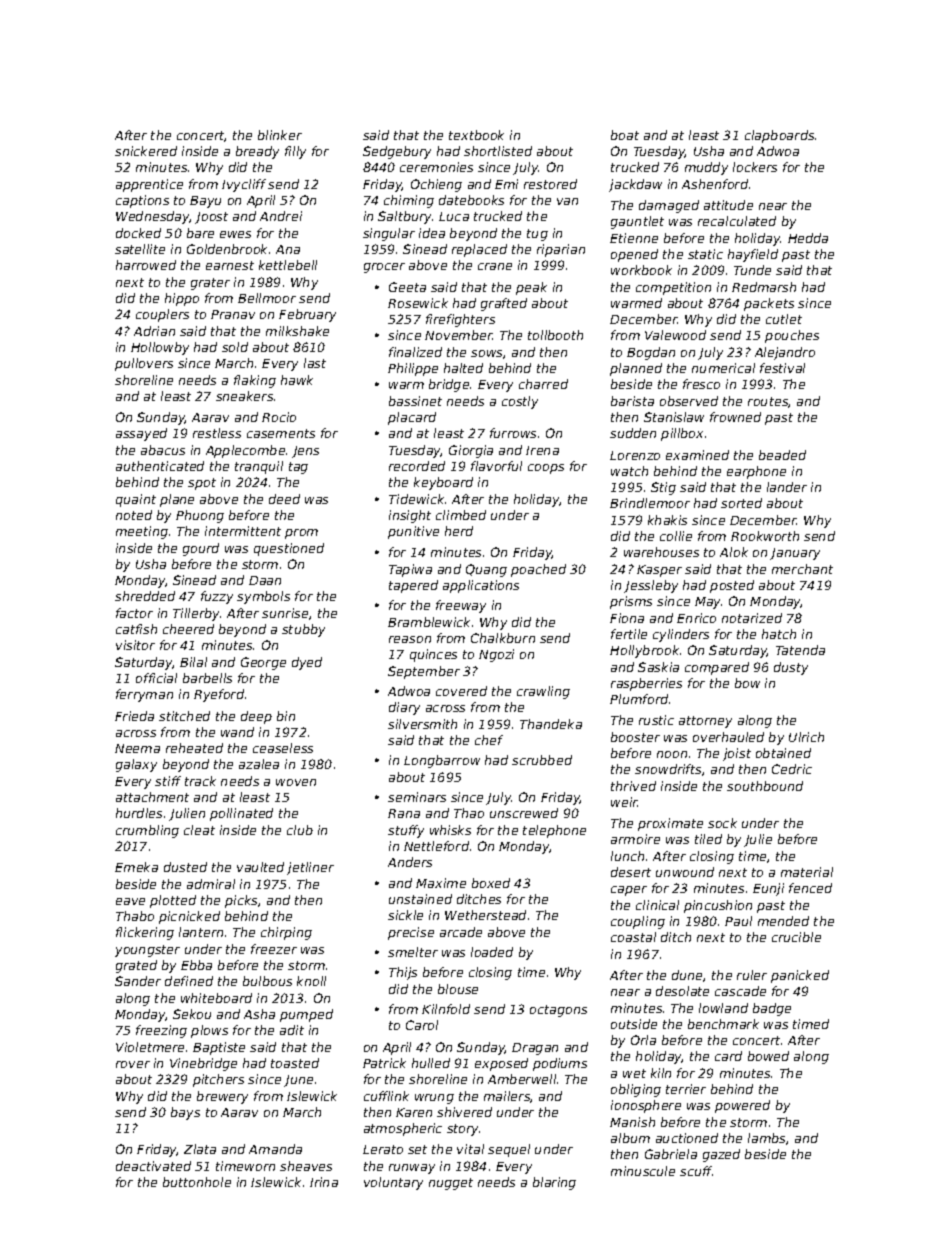  Describe the element at coordinates (403, 1129) in the image. I see `atmospheric` at that location.
